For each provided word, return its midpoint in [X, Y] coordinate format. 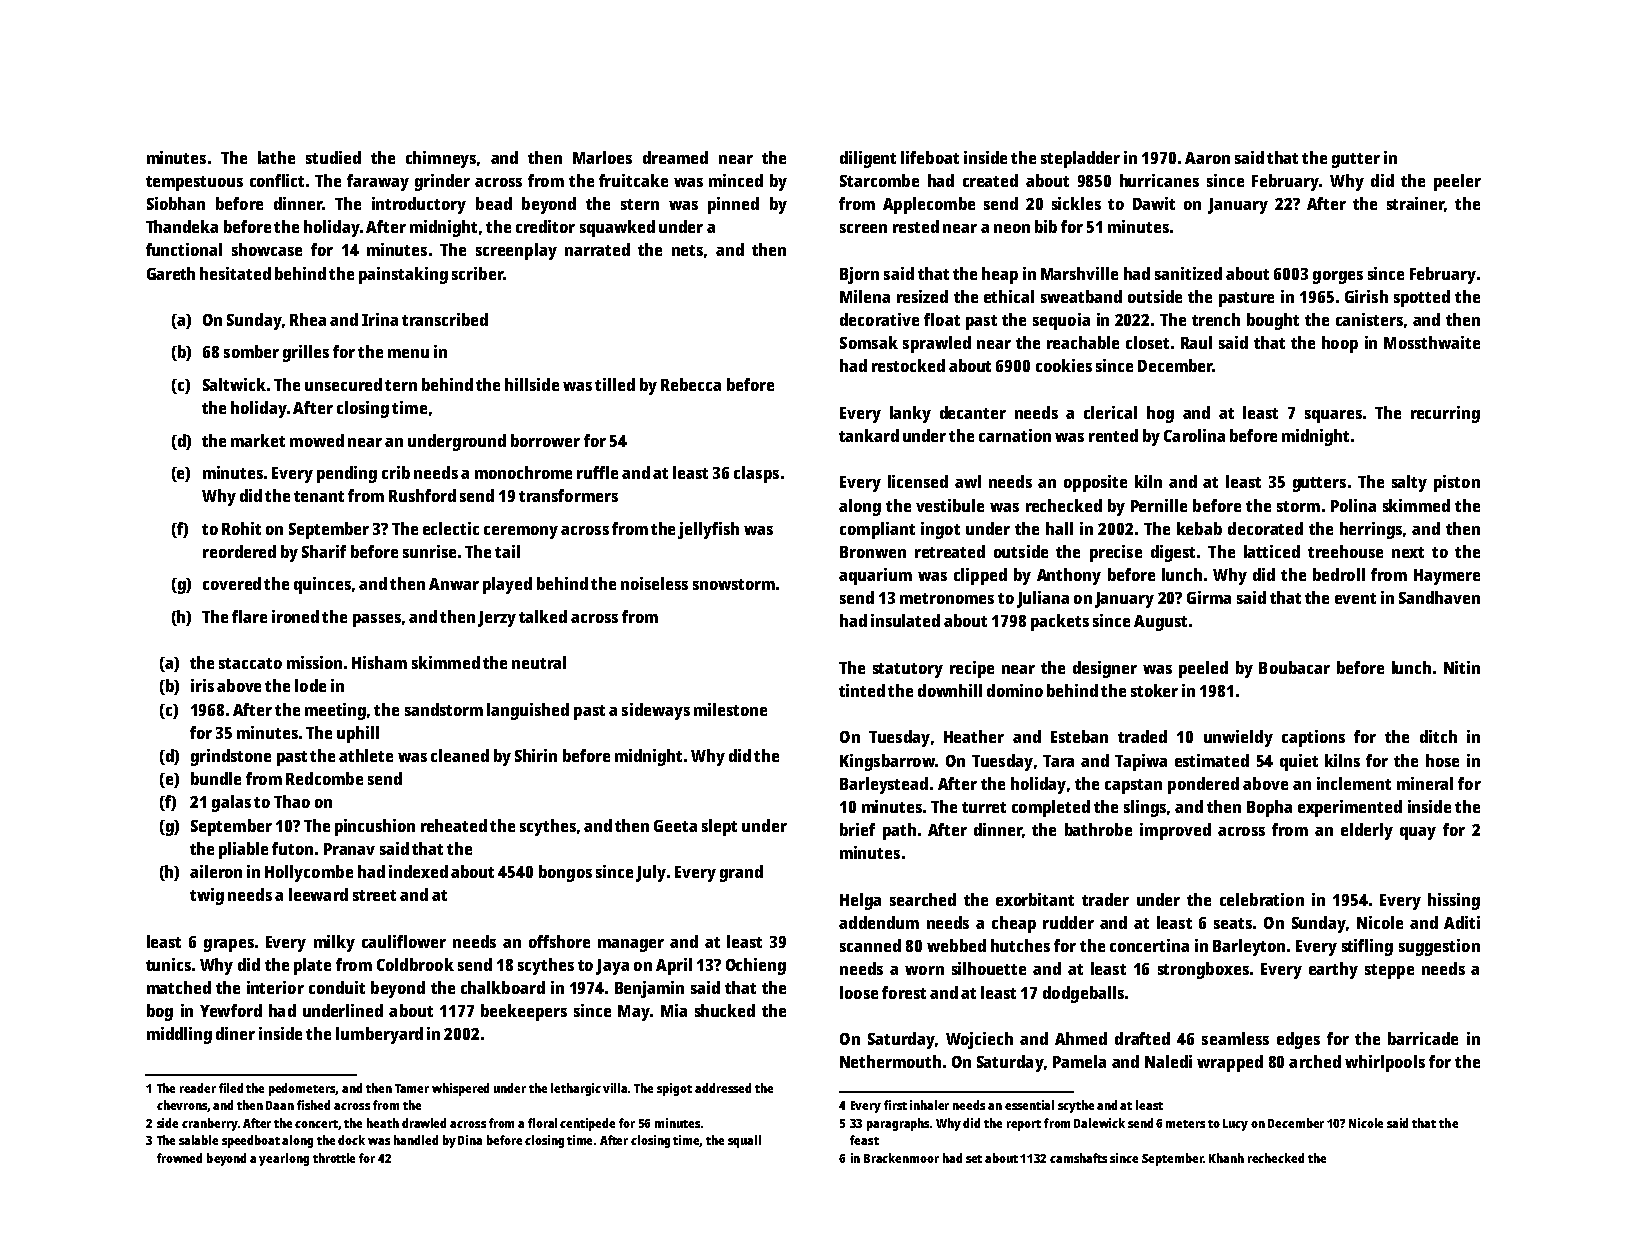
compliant [877, 530]
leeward [318, 894]
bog [160, 1012]
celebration [1262, 899]
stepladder [1080, 159]
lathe [276, 157]
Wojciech [979, 1040]
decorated [1265, 528]
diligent [868, 159]
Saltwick [234, 384]
